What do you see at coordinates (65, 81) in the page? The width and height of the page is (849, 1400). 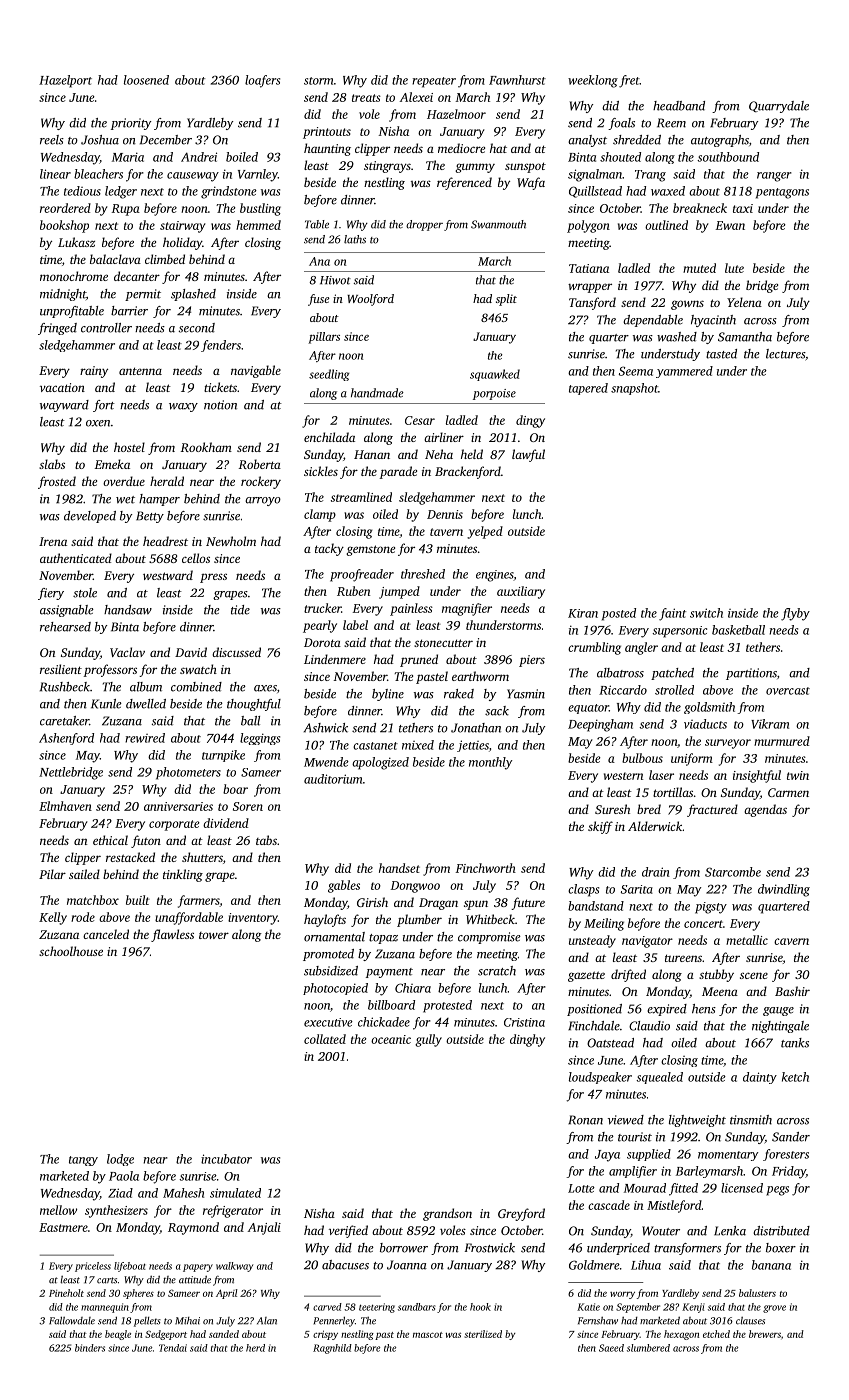 I see `Hazelport` at bounding box center [65, 81].
